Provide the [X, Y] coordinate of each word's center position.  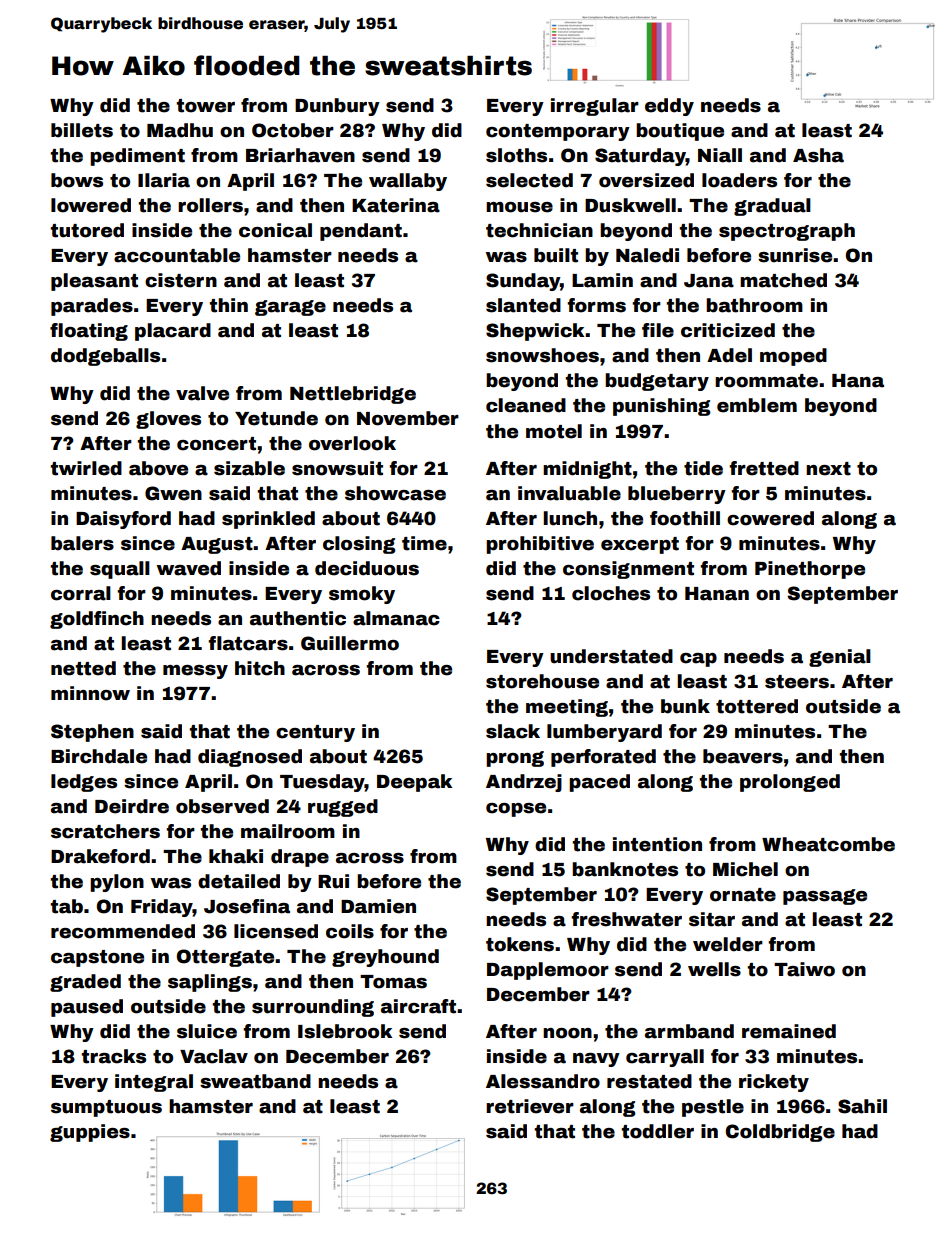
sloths [516, 155]
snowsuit [337, 468]
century [315, 733]
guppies [90, 1133]
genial [840, 658]
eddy [669, 107]
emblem [757, 405]
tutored [87, 230]
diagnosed [250, 758]
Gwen [173, 493]
